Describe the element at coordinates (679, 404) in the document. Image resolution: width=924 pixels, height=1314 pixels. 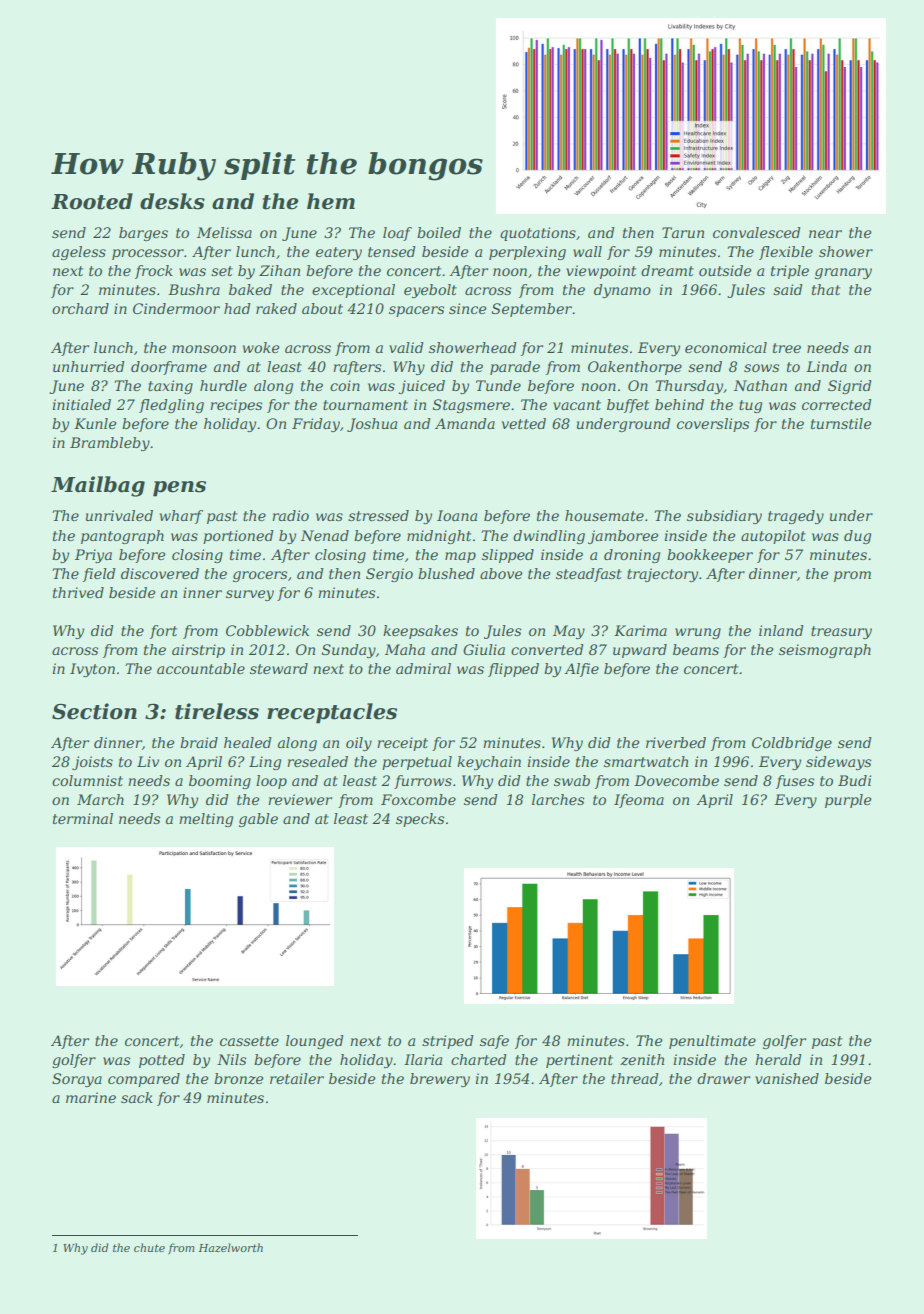
I see `behind` at that location.
